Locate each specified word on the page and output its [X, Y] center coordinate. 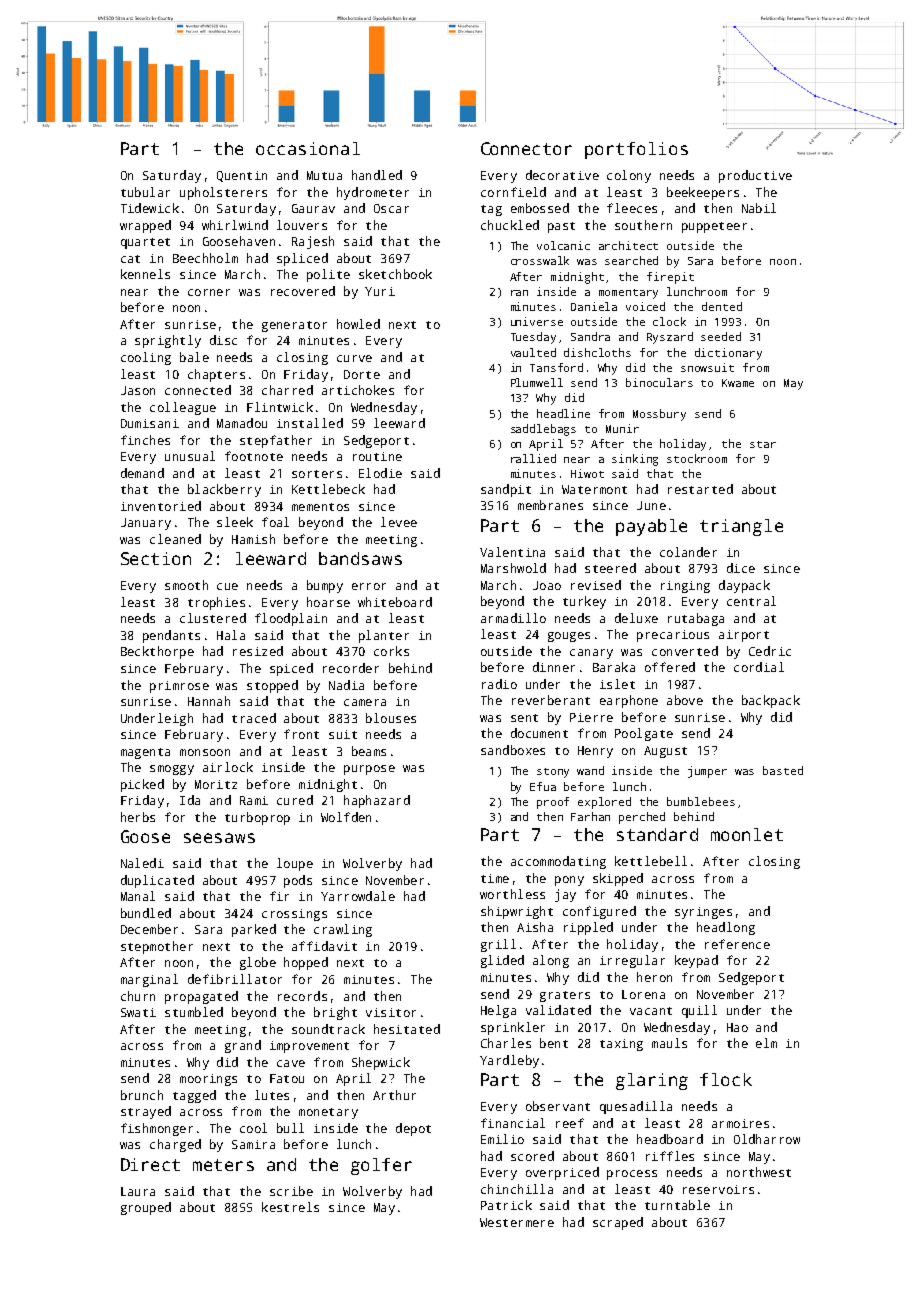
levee [399, 522]
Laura [138, 1191]
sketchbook [395, 274]
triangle [741, 527]
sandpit [506, 490]
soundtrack [328, 1029]
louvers [302, 225]
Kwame [738, 383]
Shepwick [381, 1063]
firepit [670, 278]
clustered [213, 618]
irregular [632, 961]
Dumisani [150, 423]
